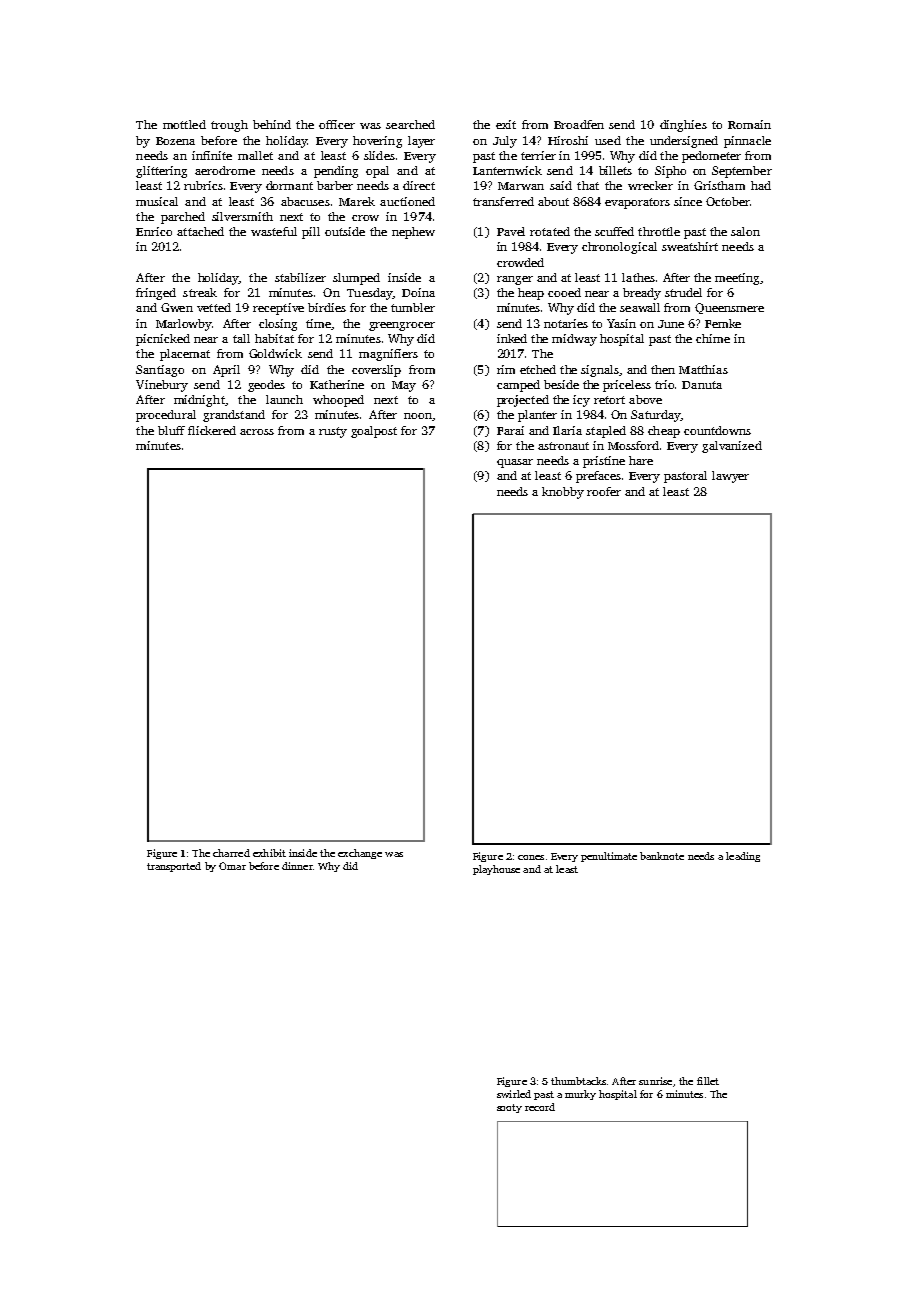  What do you see at coordinates (563, 493) in the screenshot?
I see `knobby` at bounding box center [563, 493].
